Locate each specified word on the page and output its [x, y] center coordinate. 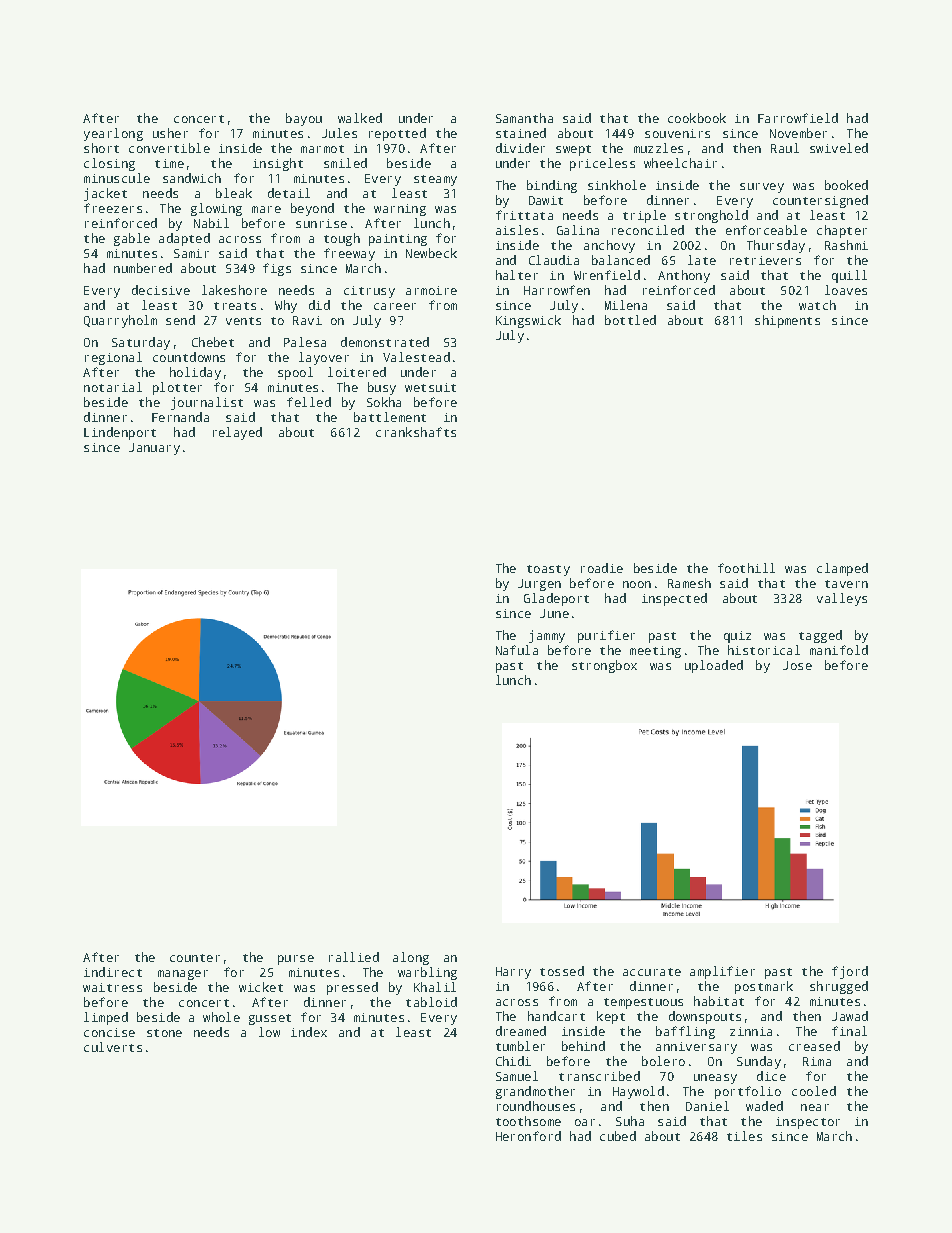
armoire [431, 290]
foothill [746, 568]
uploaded [714, 666]
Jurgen [539, 585]
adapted [184, 239]
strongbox [604, 666]
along [411, 958]
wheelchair [680, 163]
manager [183, 975]
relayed [237, 433]
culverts [113, 1047]
